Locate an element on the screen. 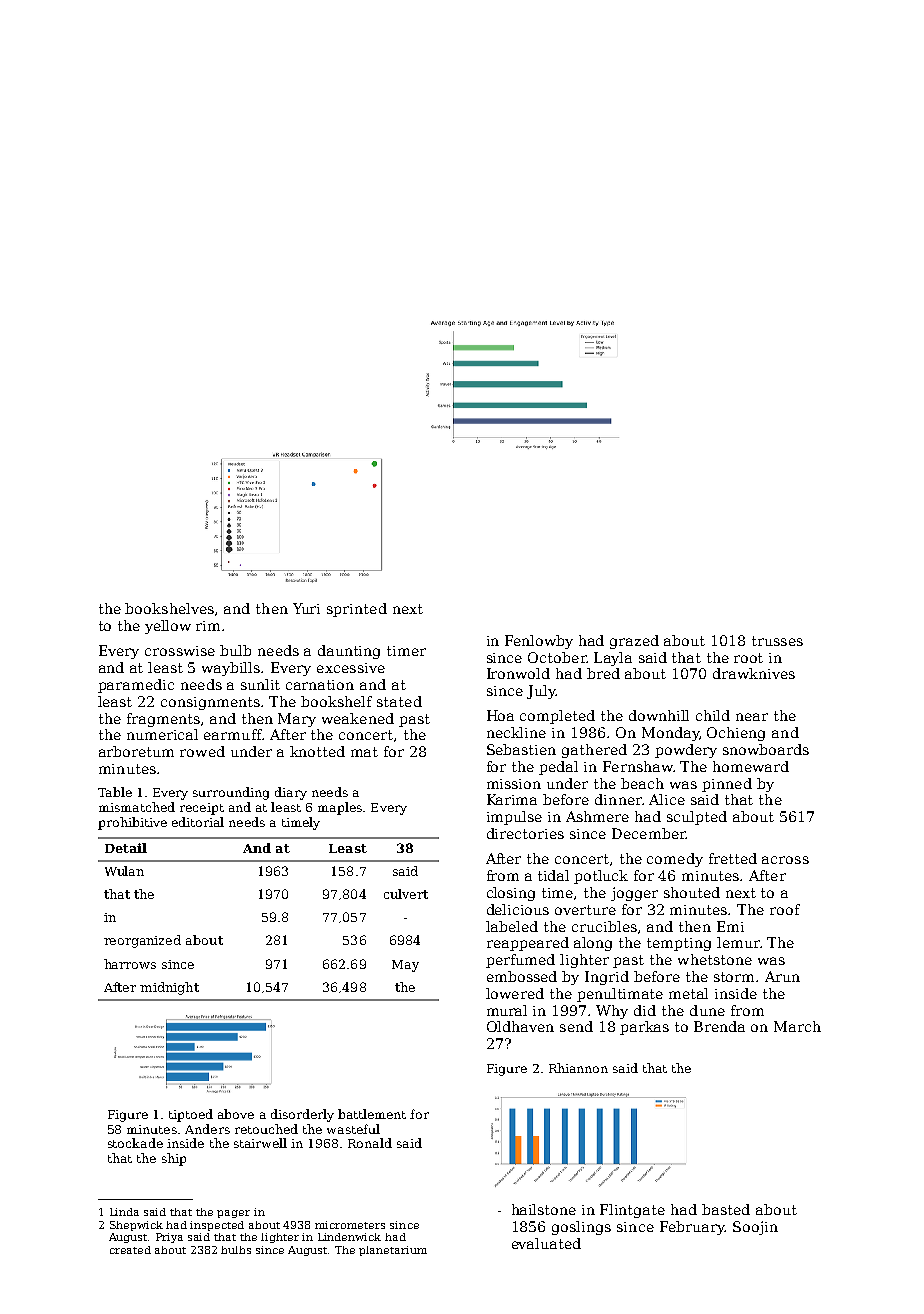 This screenshot has width=924, height=1314. pinned is located at coordinates (727, 785).
